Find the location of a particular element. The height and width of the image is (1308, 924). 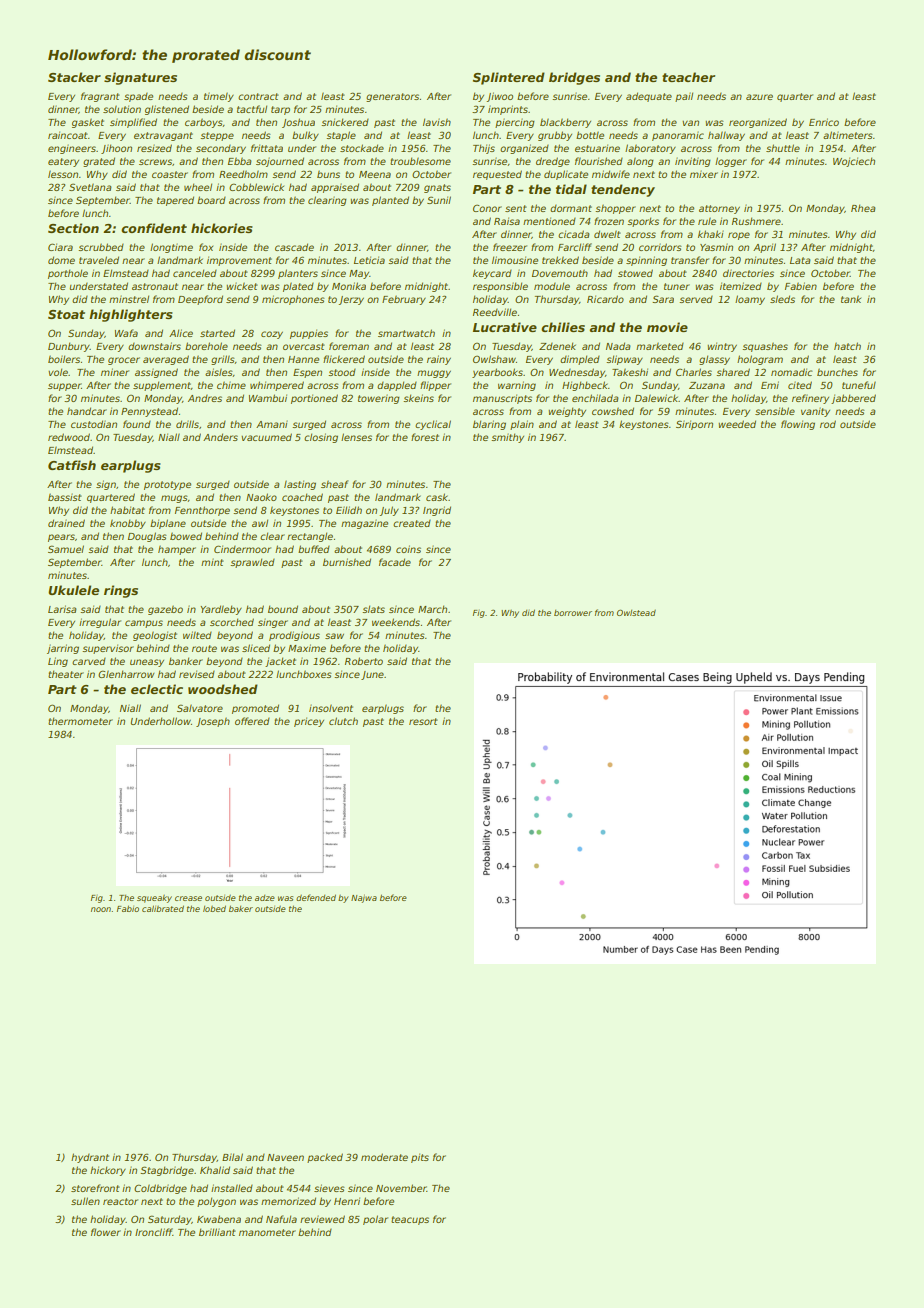

pits is located at coordinates (420, 1158).
